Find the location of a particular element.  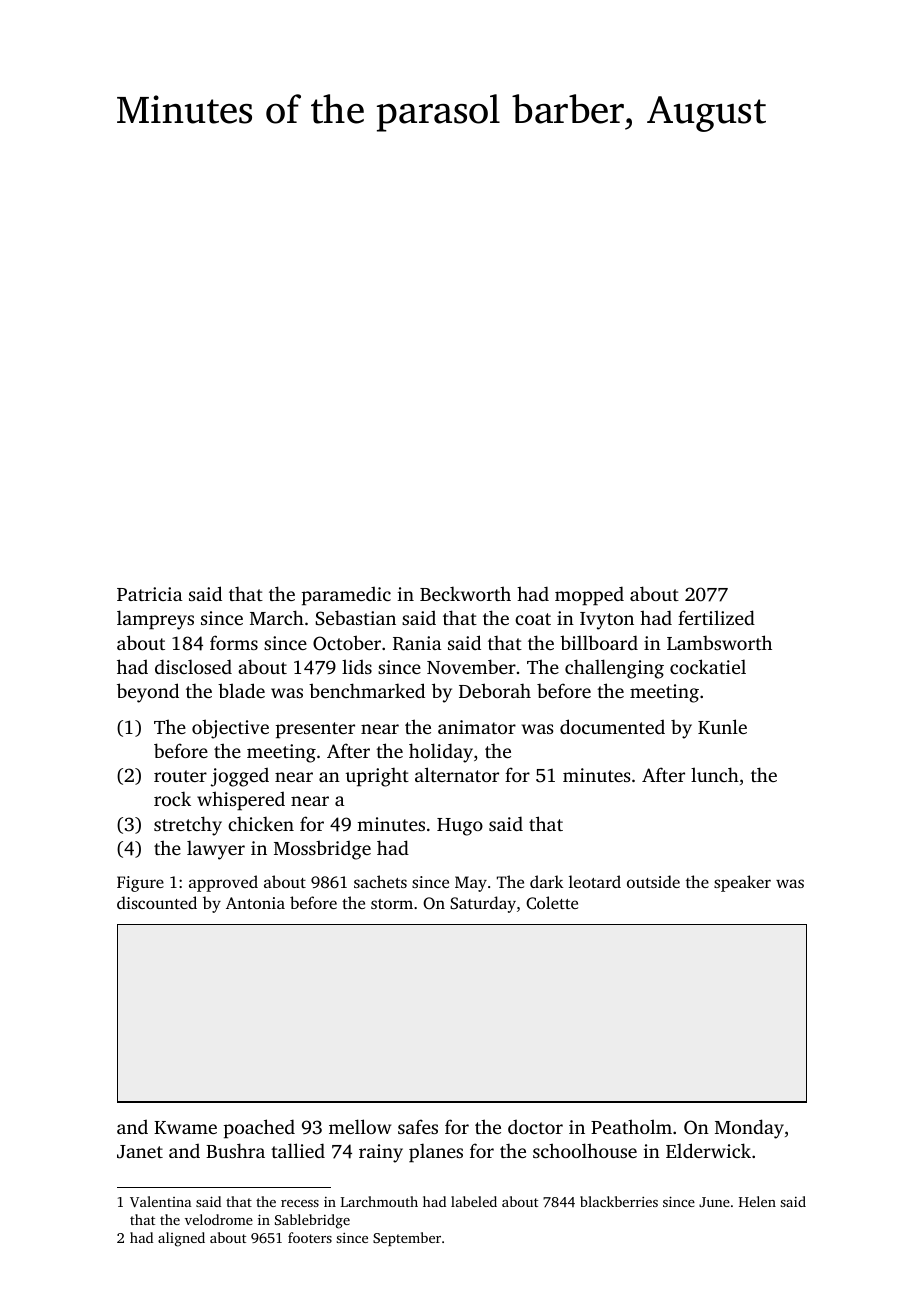

Monday is located at coordinates (749, 1129).
